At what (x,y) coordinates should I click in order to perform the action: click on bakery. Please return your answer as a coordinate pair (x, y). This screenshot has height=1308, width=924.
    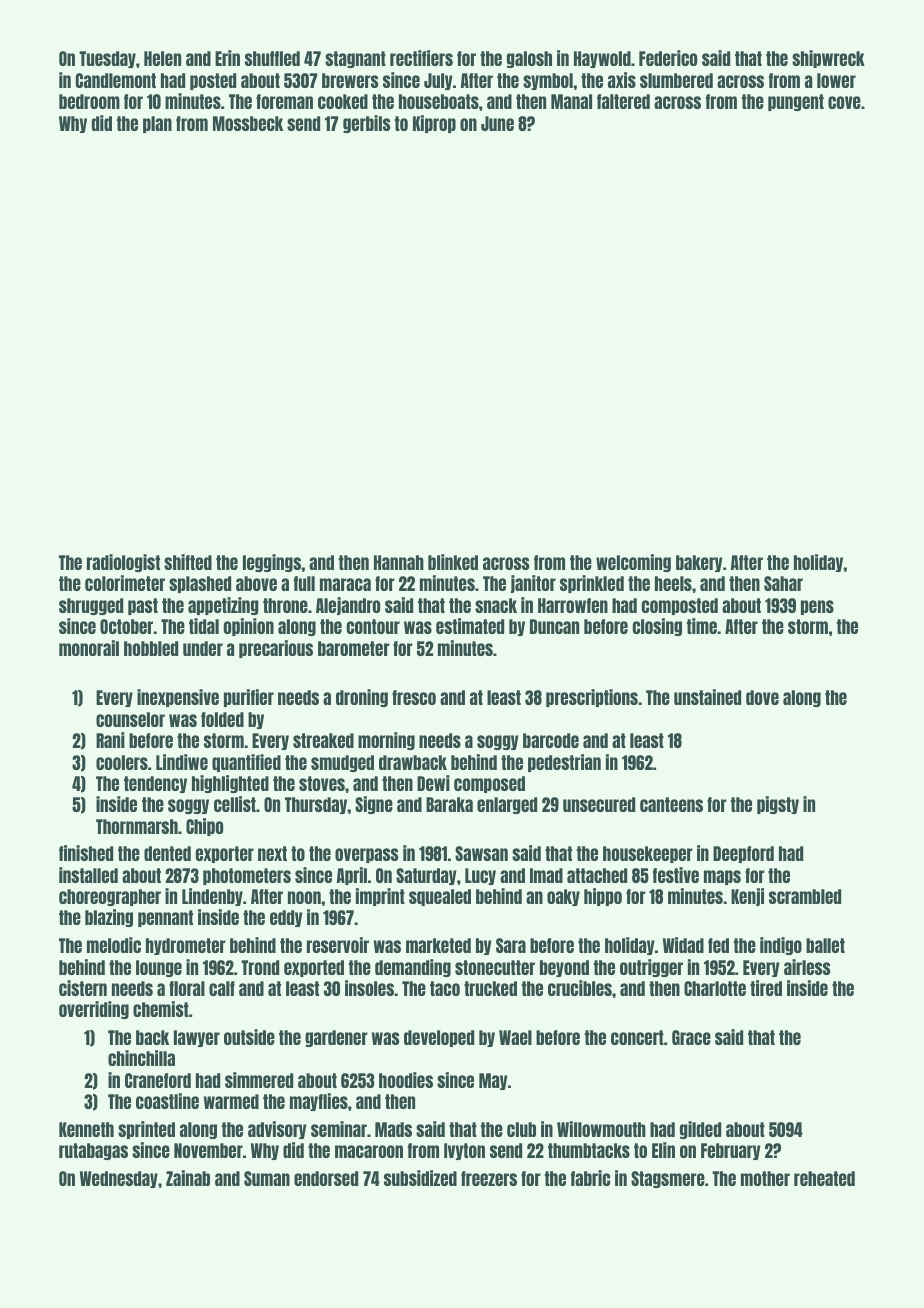
    Looking at the image, I should click on (699, 563).
